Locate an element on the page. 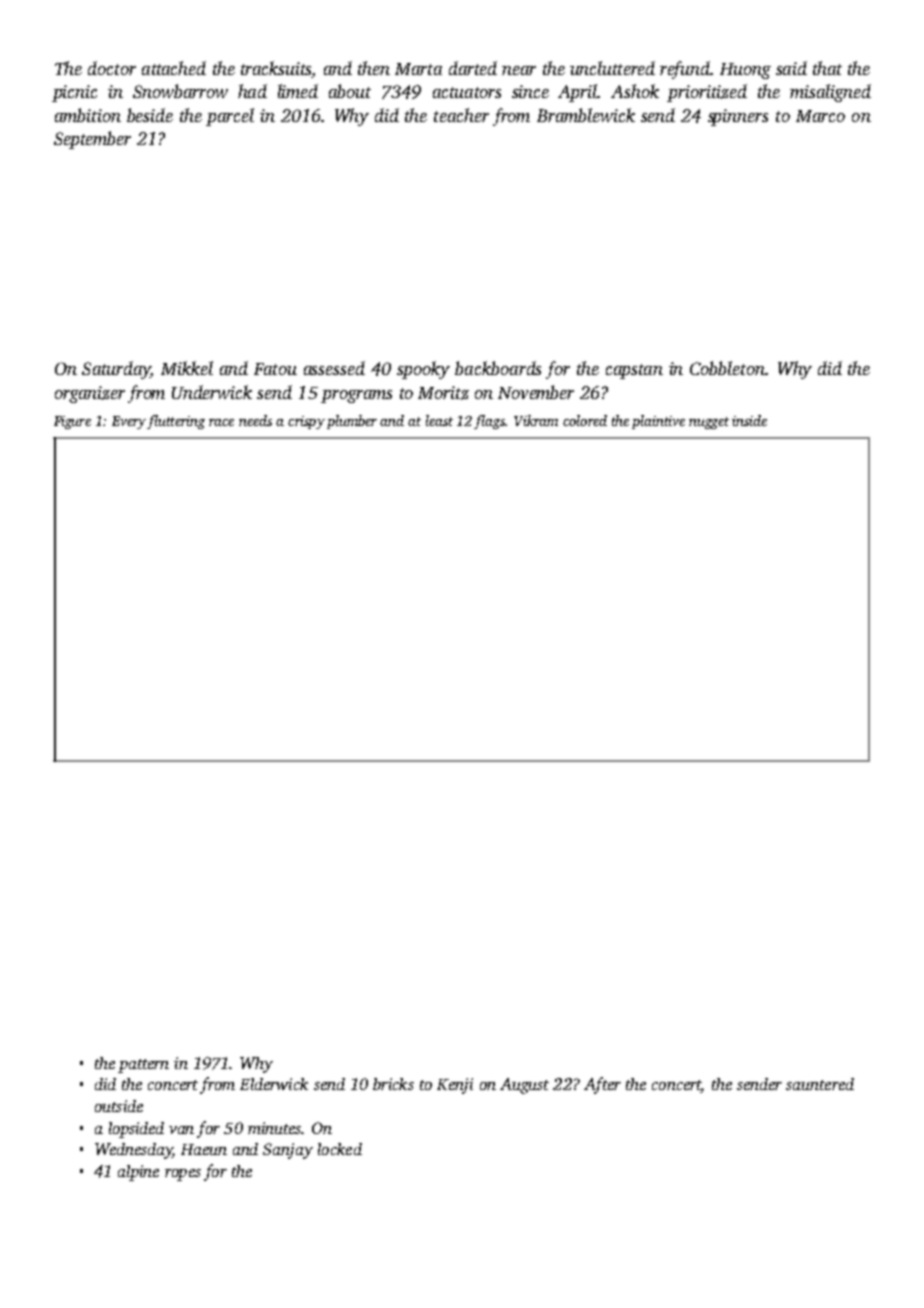  Underwick is located at coordinates (212, 392).
